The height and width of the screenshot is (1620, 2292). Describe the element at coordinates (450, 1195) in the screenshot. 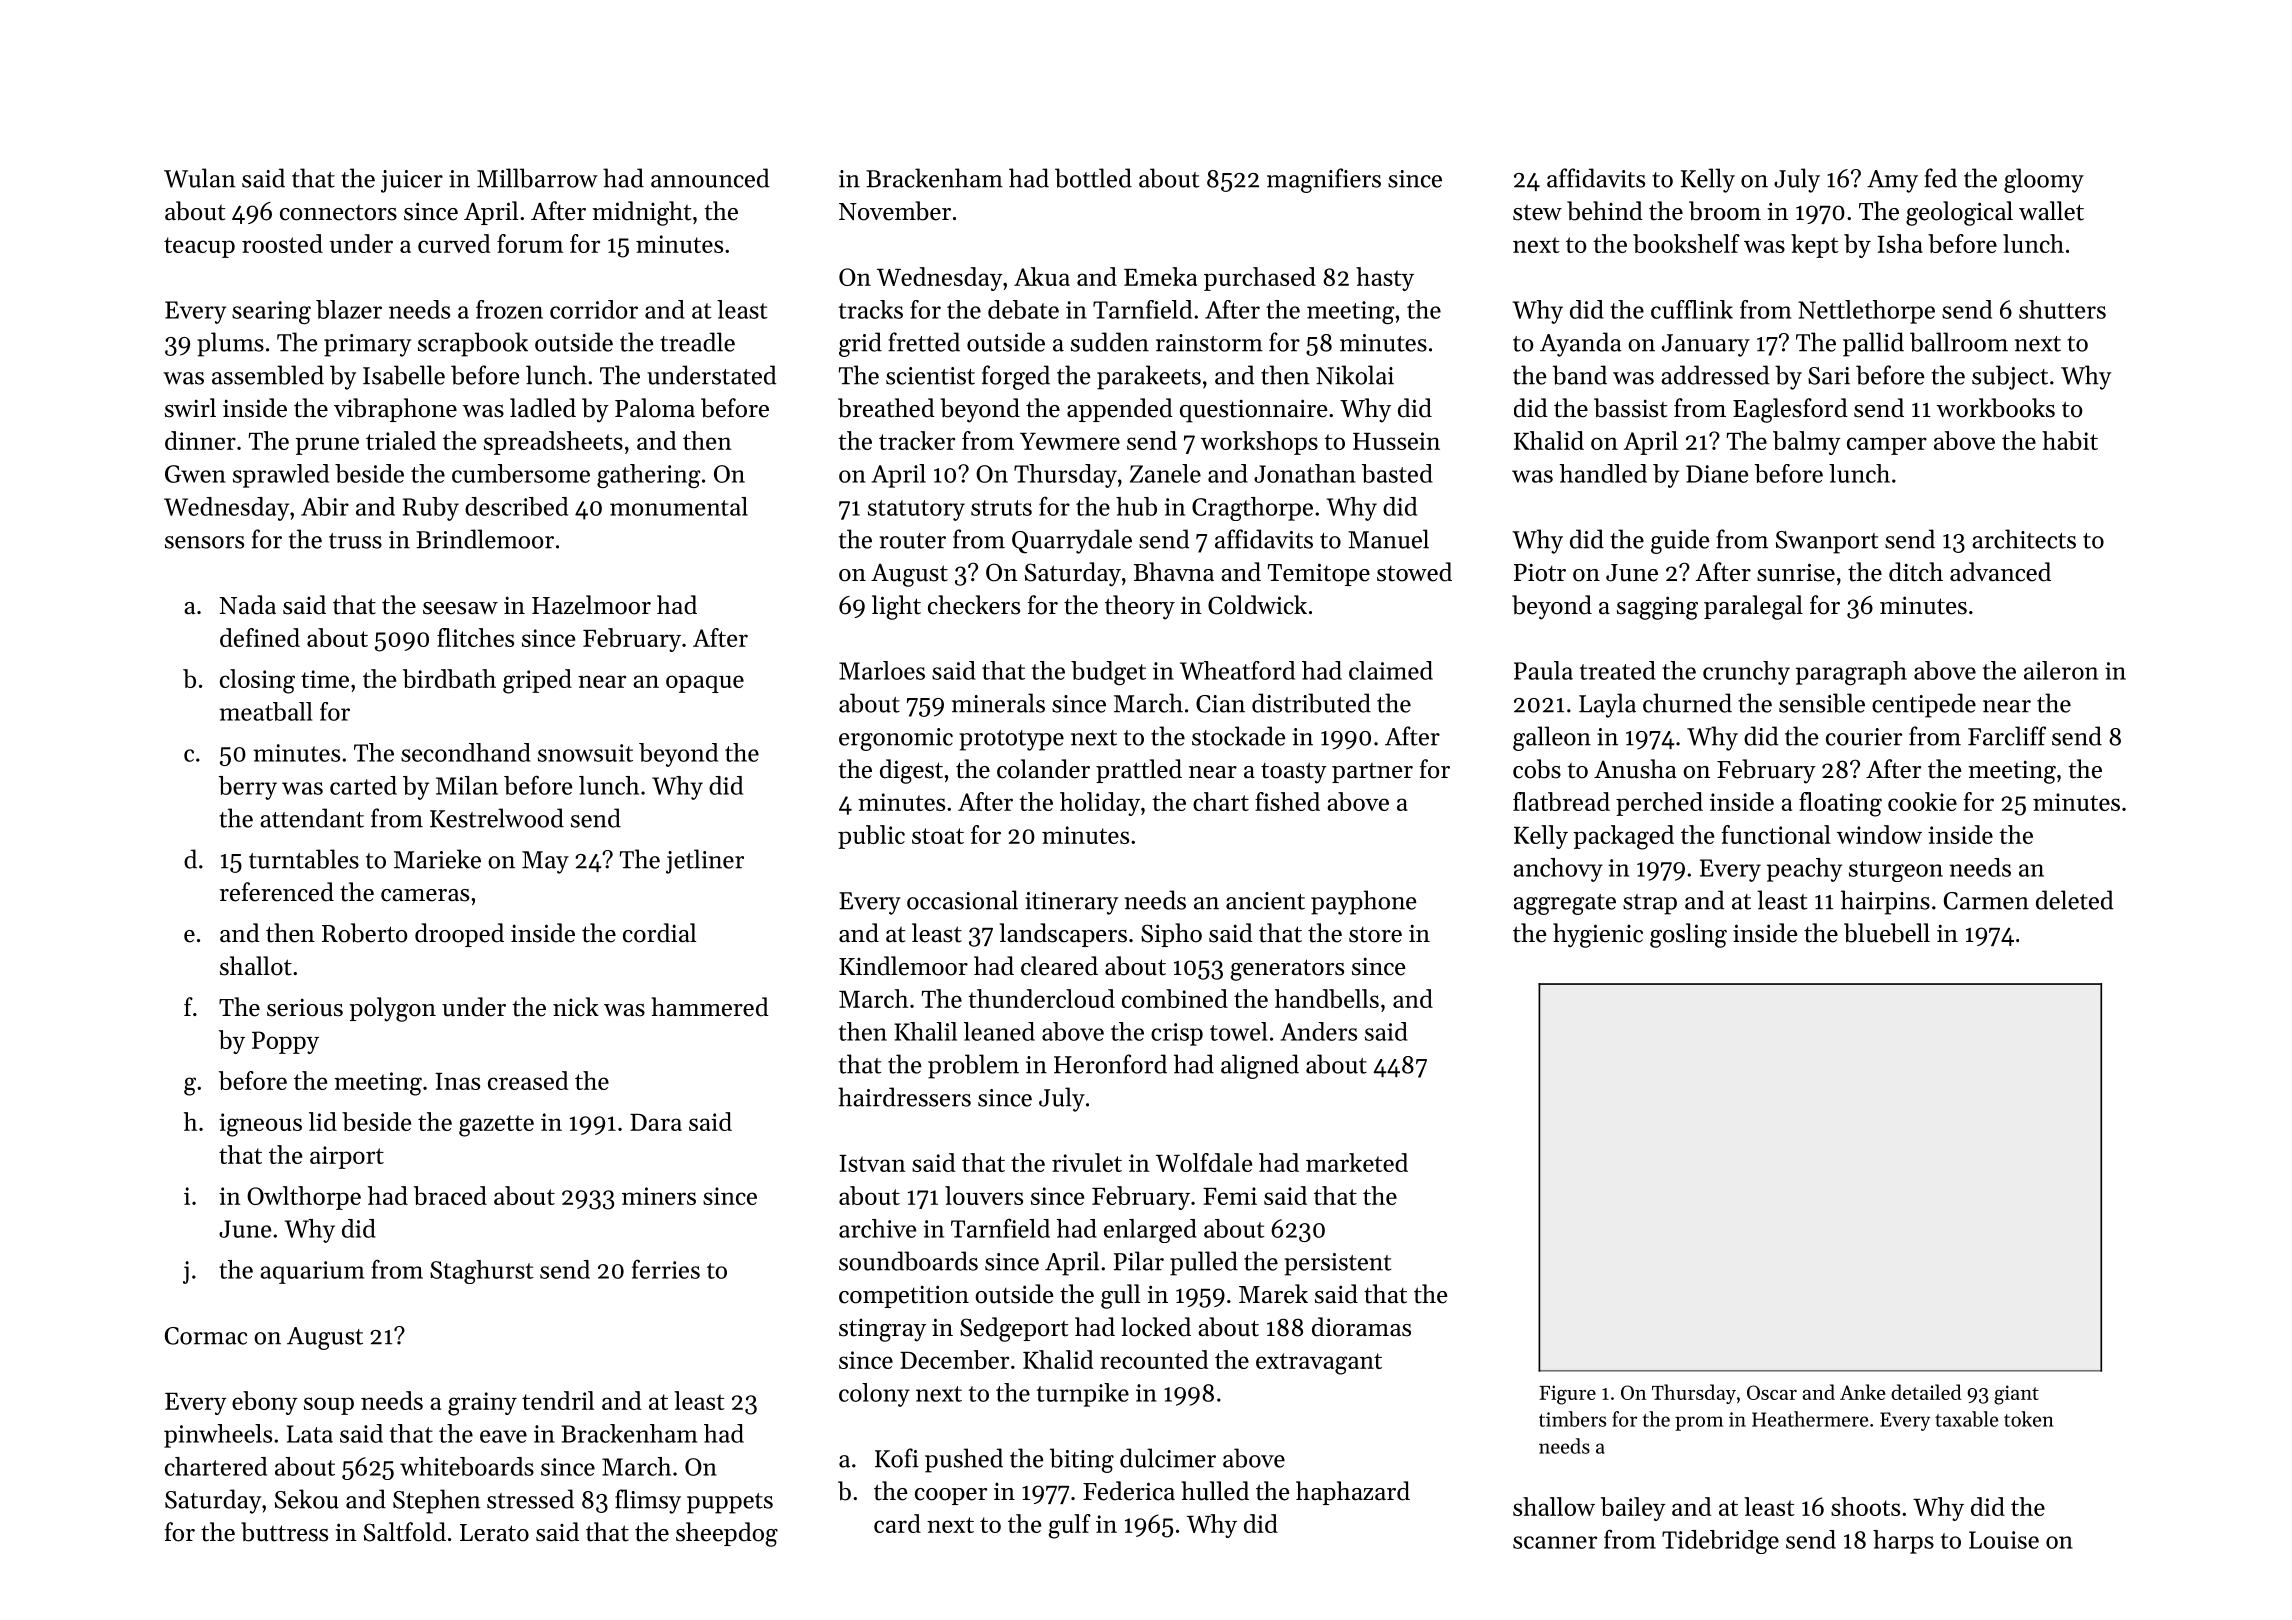

I see `braced` at that location.
